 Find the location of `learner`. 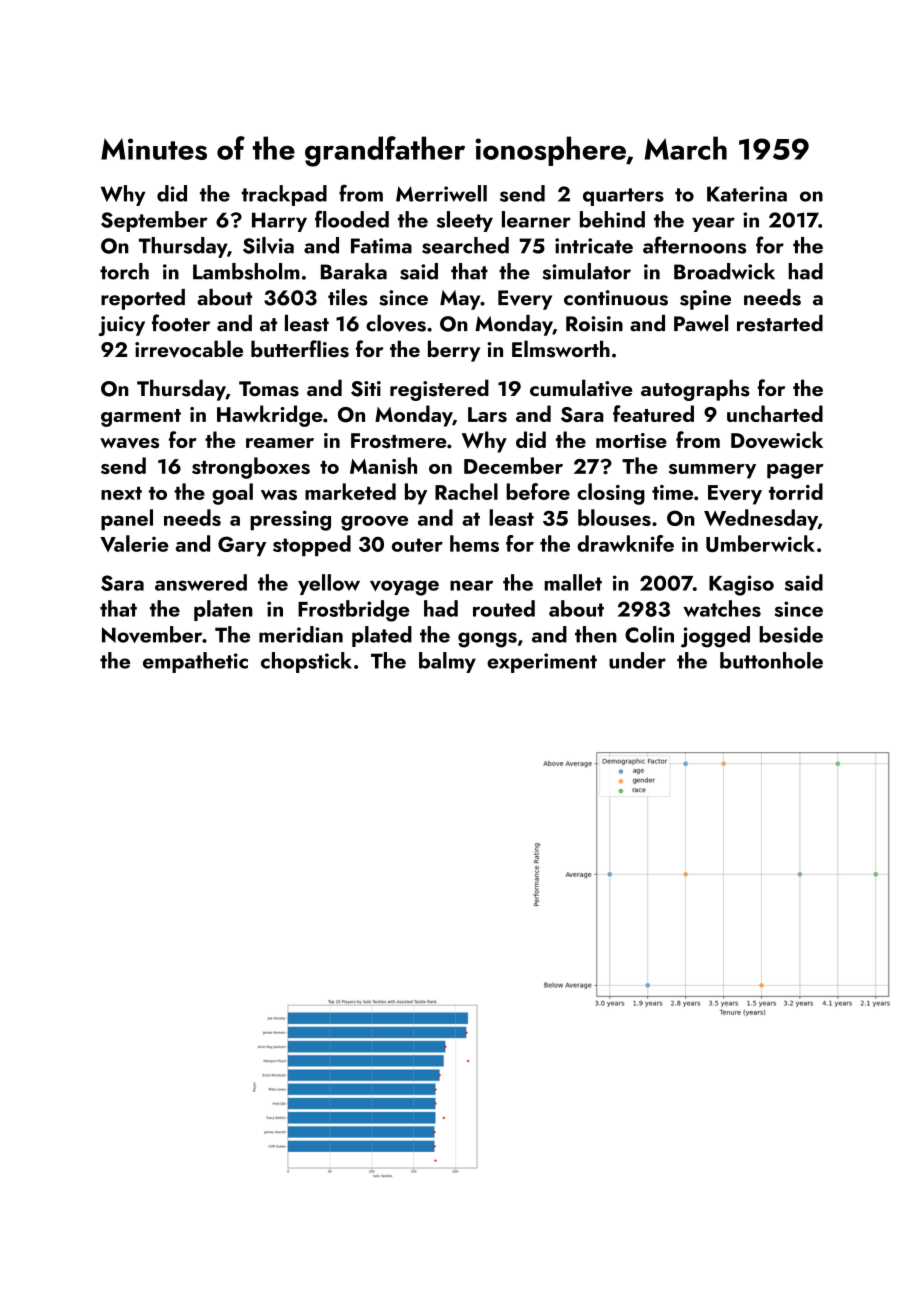

learner is located at coordinates (536, 219).
